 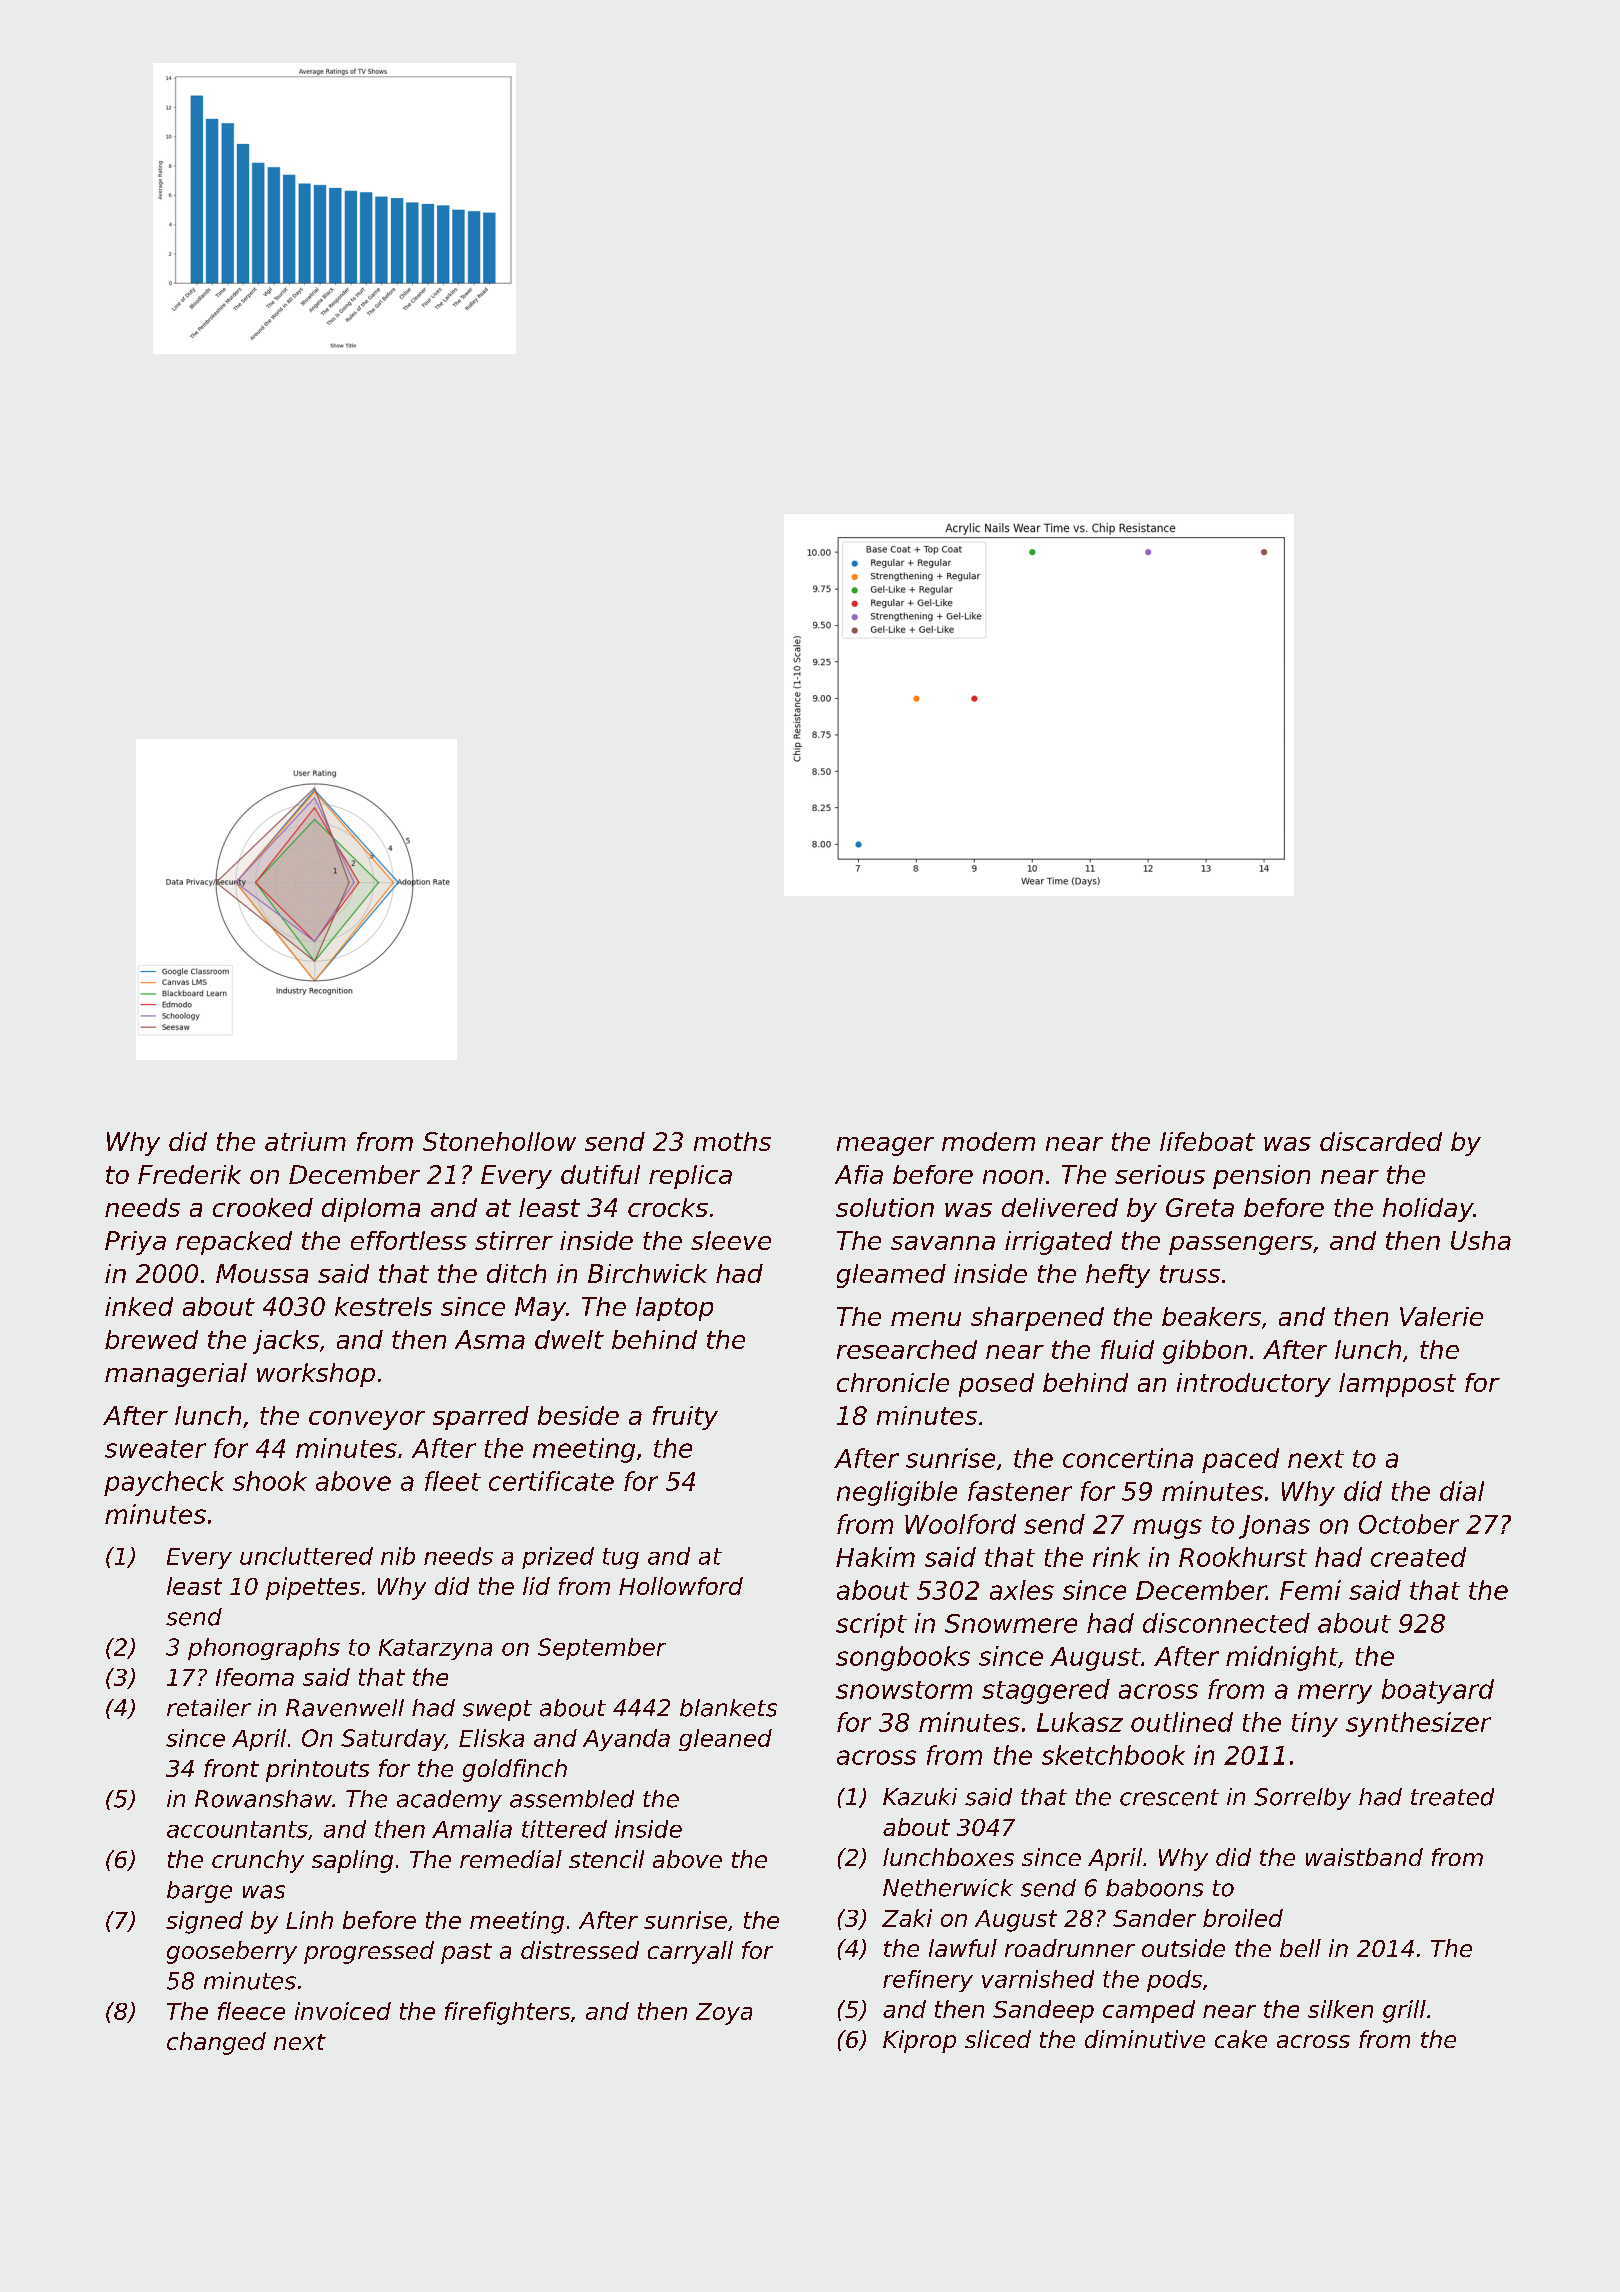 What do you see at coordinates (231, 1768) in the page?
I see `front` at bounding box center [231, 1768].
